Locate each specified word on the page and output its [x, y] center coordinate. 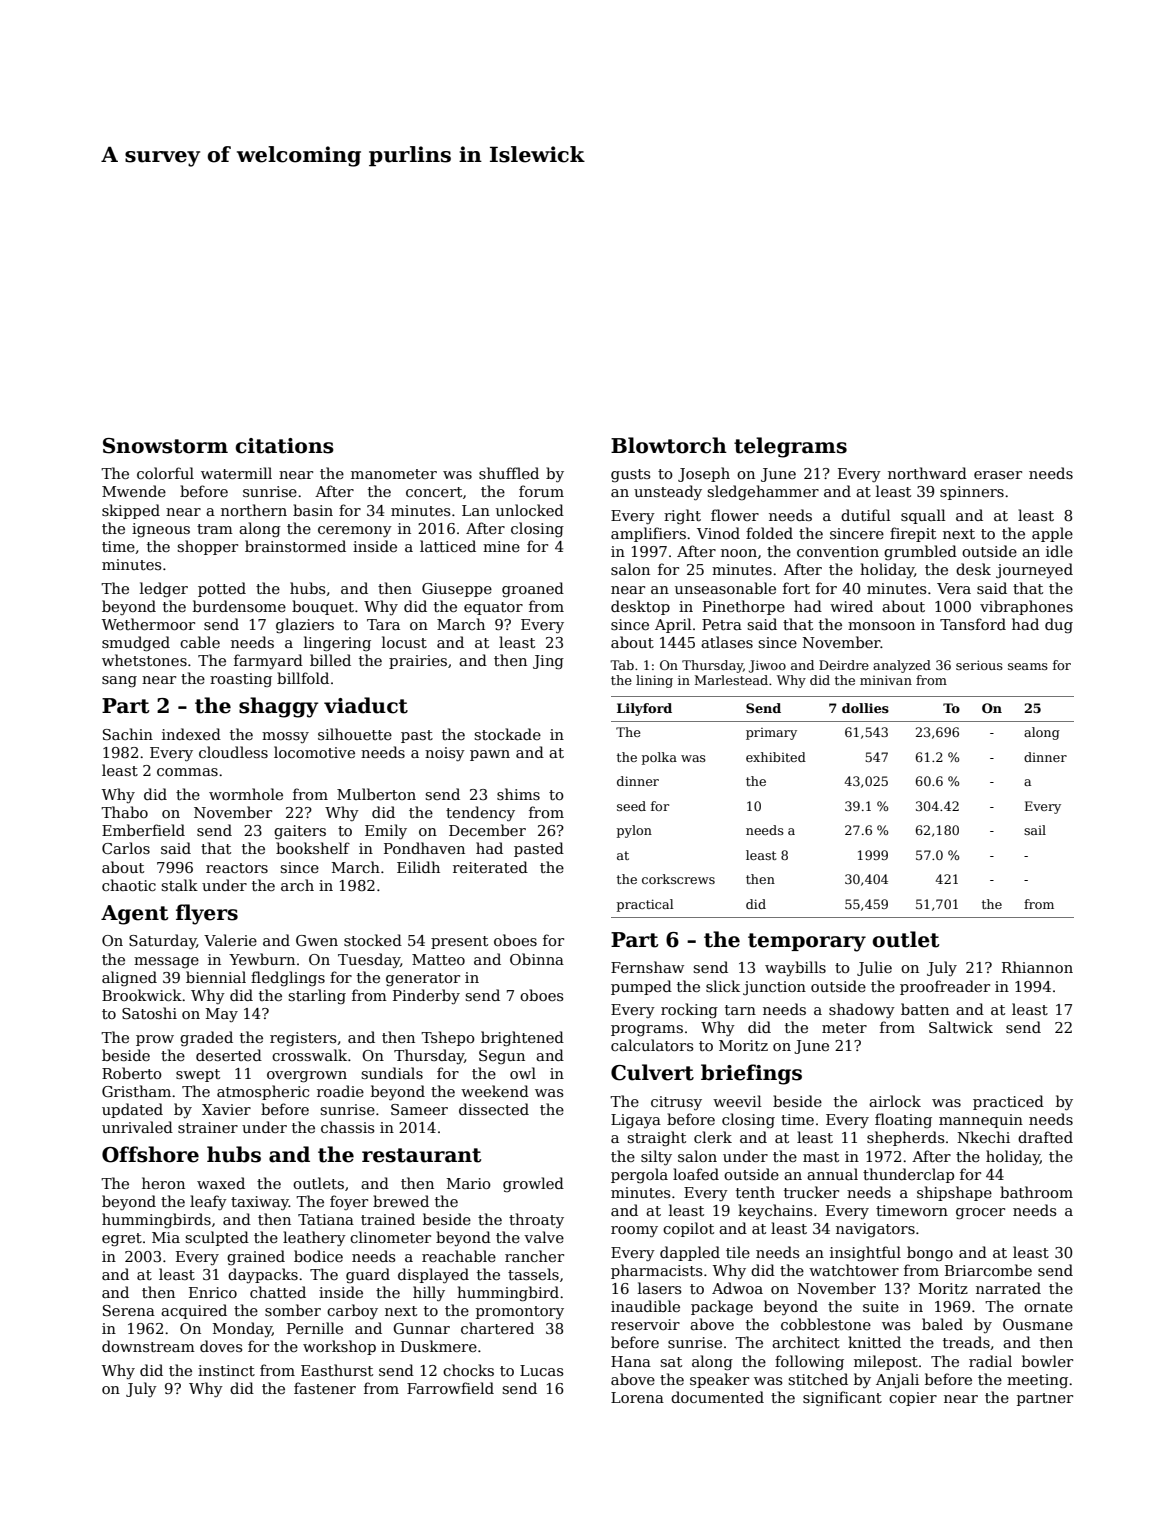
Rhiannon [1037, 967]
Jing [548, 662]
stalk [179, 885]
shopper [207, 547]
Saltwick [961, 1027]
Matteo [438, 959]
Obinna [537, 959]
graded [206, 1039]
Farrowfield [450, 1388]
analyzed [902, 666]
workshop [339, 1347]
